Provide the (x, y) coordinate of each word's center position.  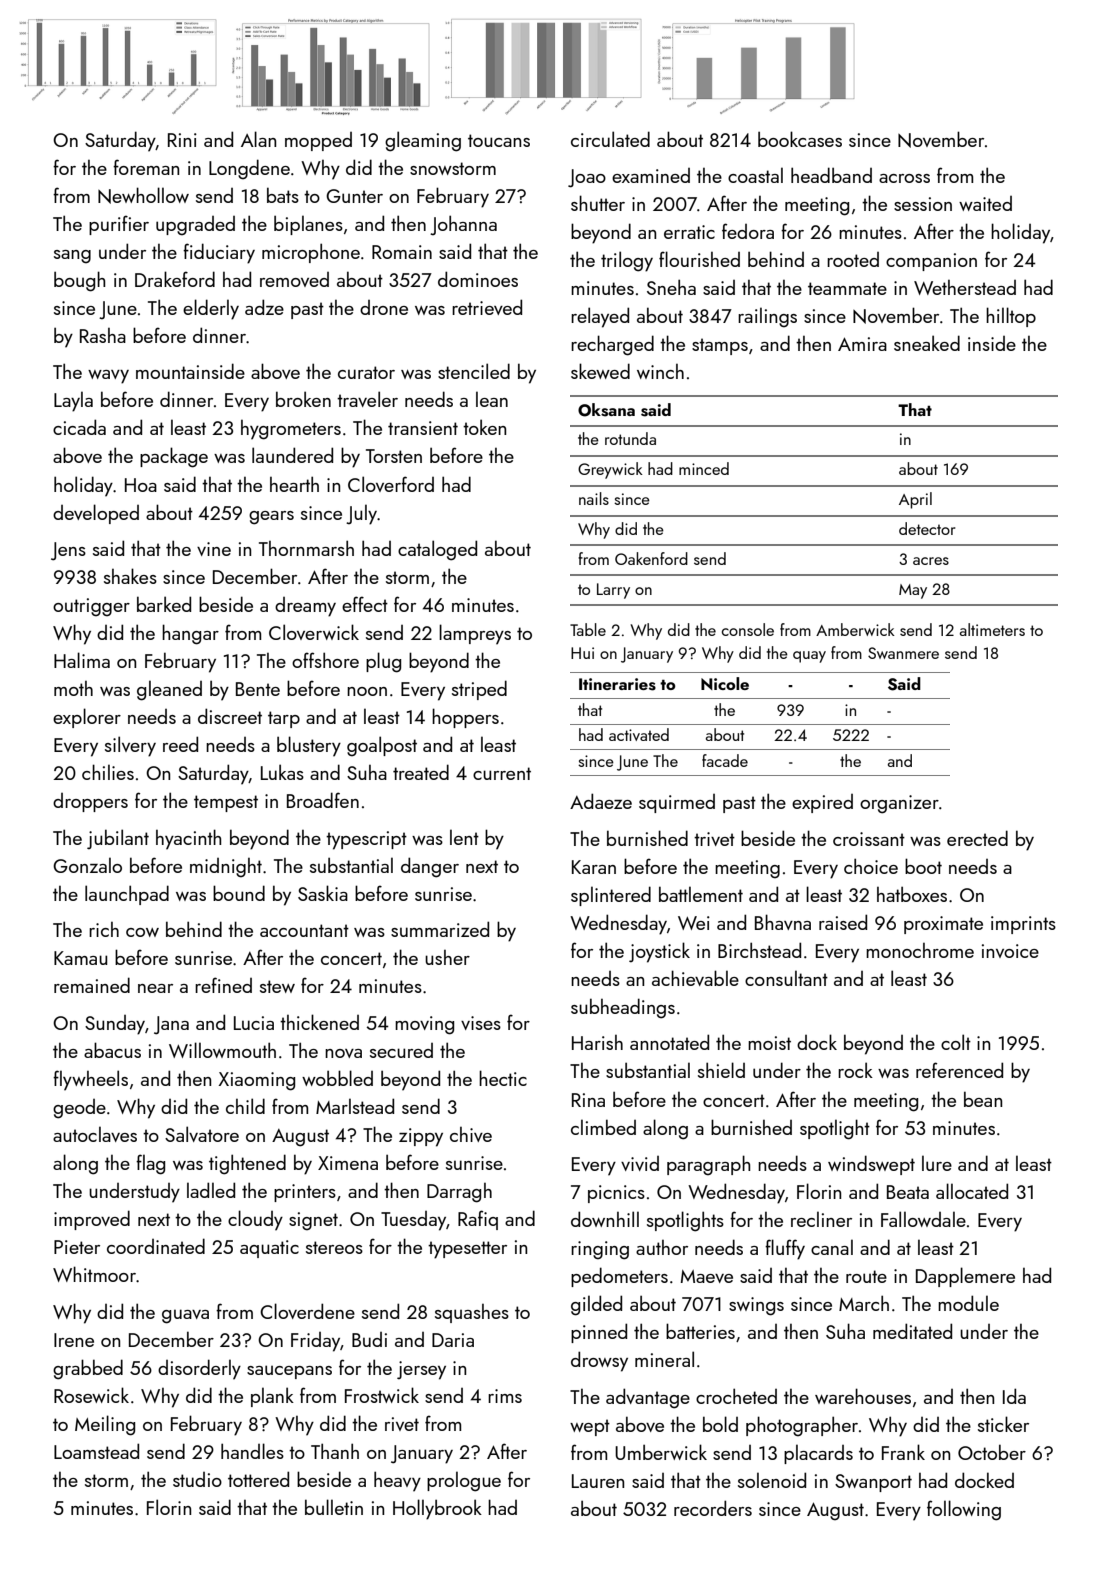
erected (977, 838)
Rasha (103, 335)
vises (481, 1023)
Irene (74, 1340)
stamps (720, 346)
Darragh (459, 1193)
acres (931, 561)
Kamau (80, 958)
